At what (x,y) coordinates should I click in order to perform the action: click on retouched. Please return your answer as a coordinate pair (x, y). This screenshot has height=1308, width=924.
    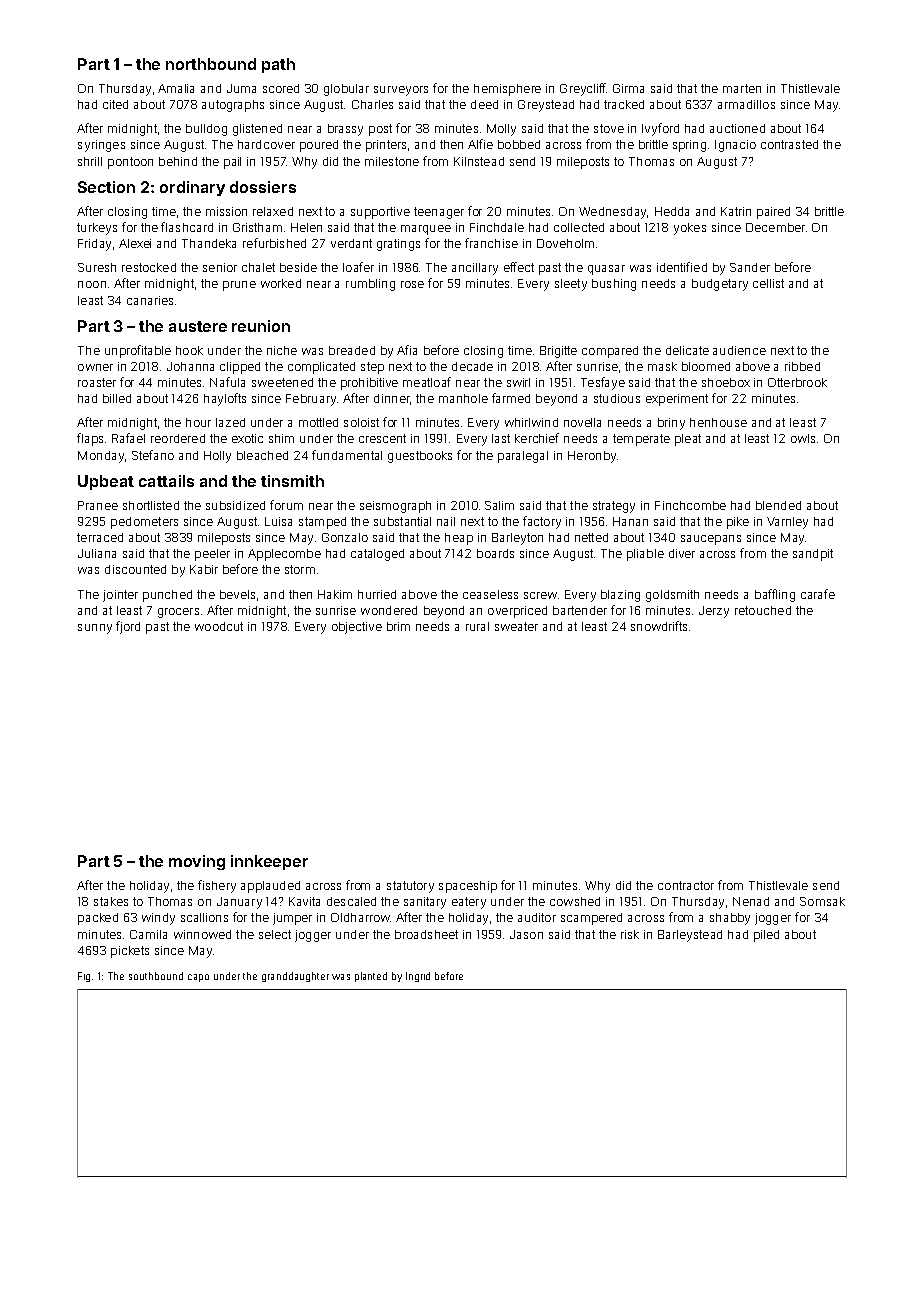
    Looking at the image, I should click on (763, 610).
